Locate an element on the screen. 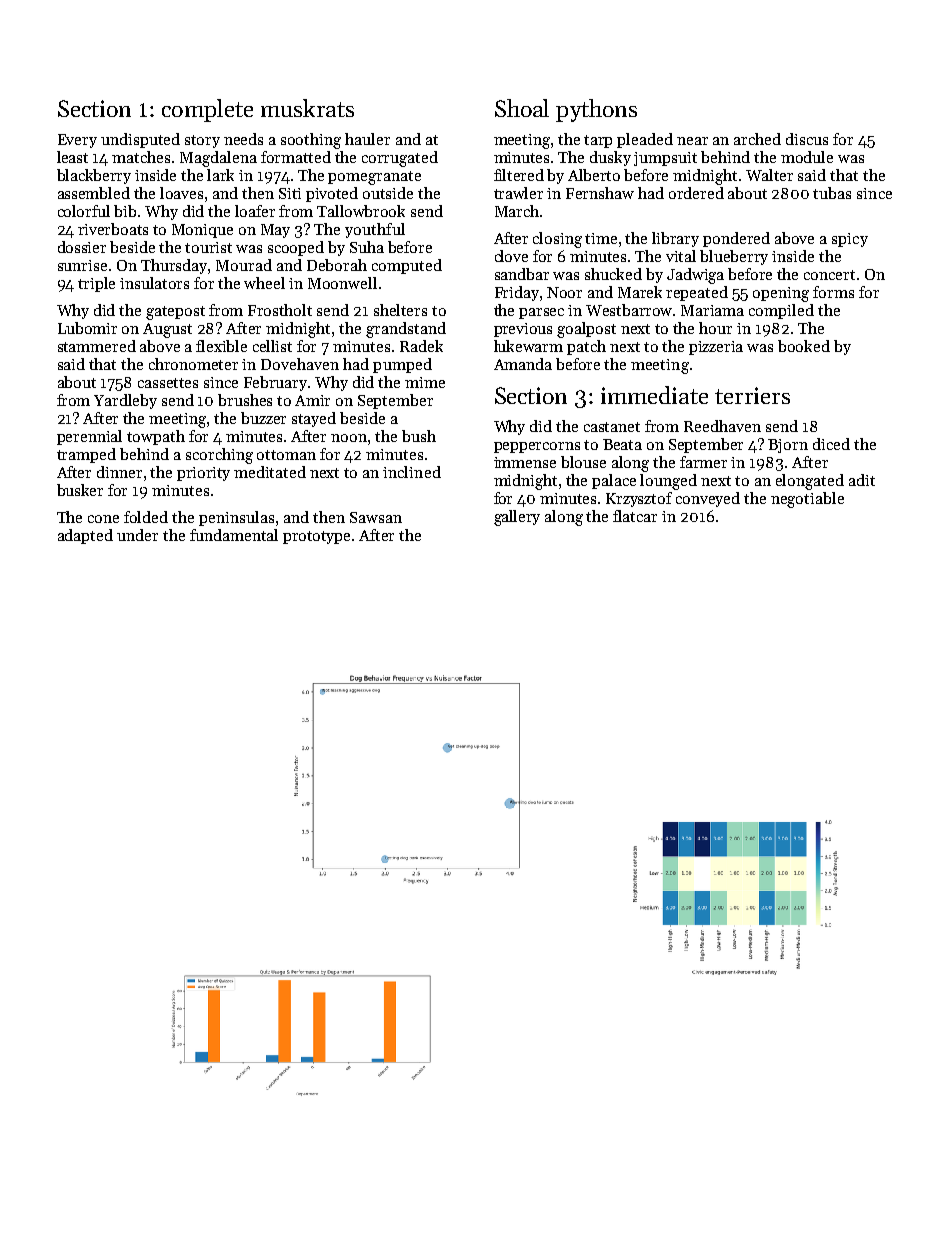 The height and width of the screenshot is (1233, 952). previous is located at coordinates (523, 330).
